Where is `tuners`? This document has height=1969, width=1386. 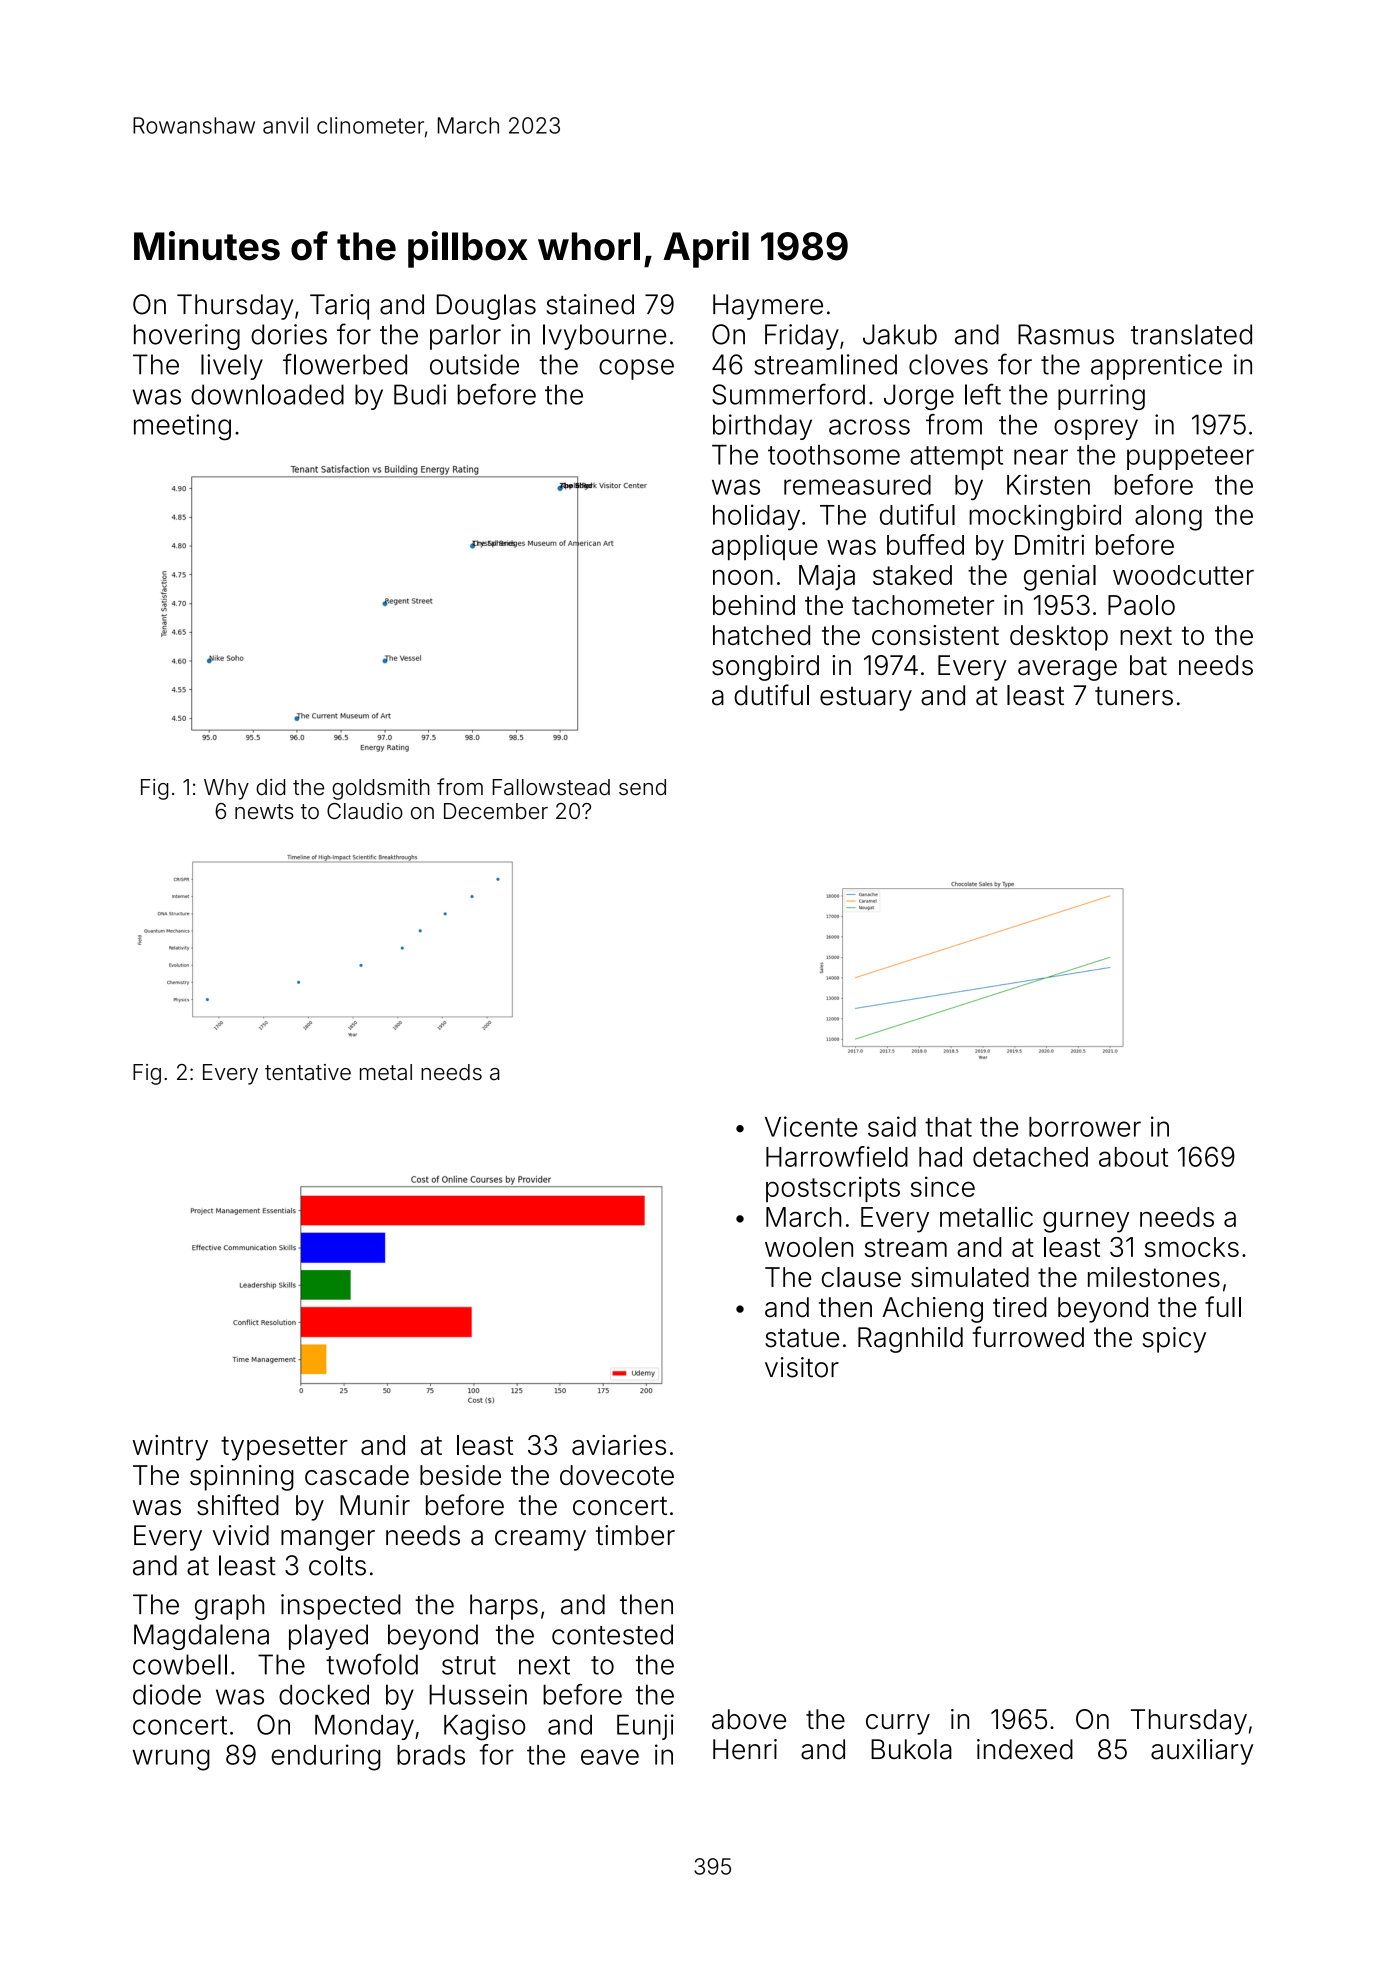 tuners is located at coordinates (1134, 696).
